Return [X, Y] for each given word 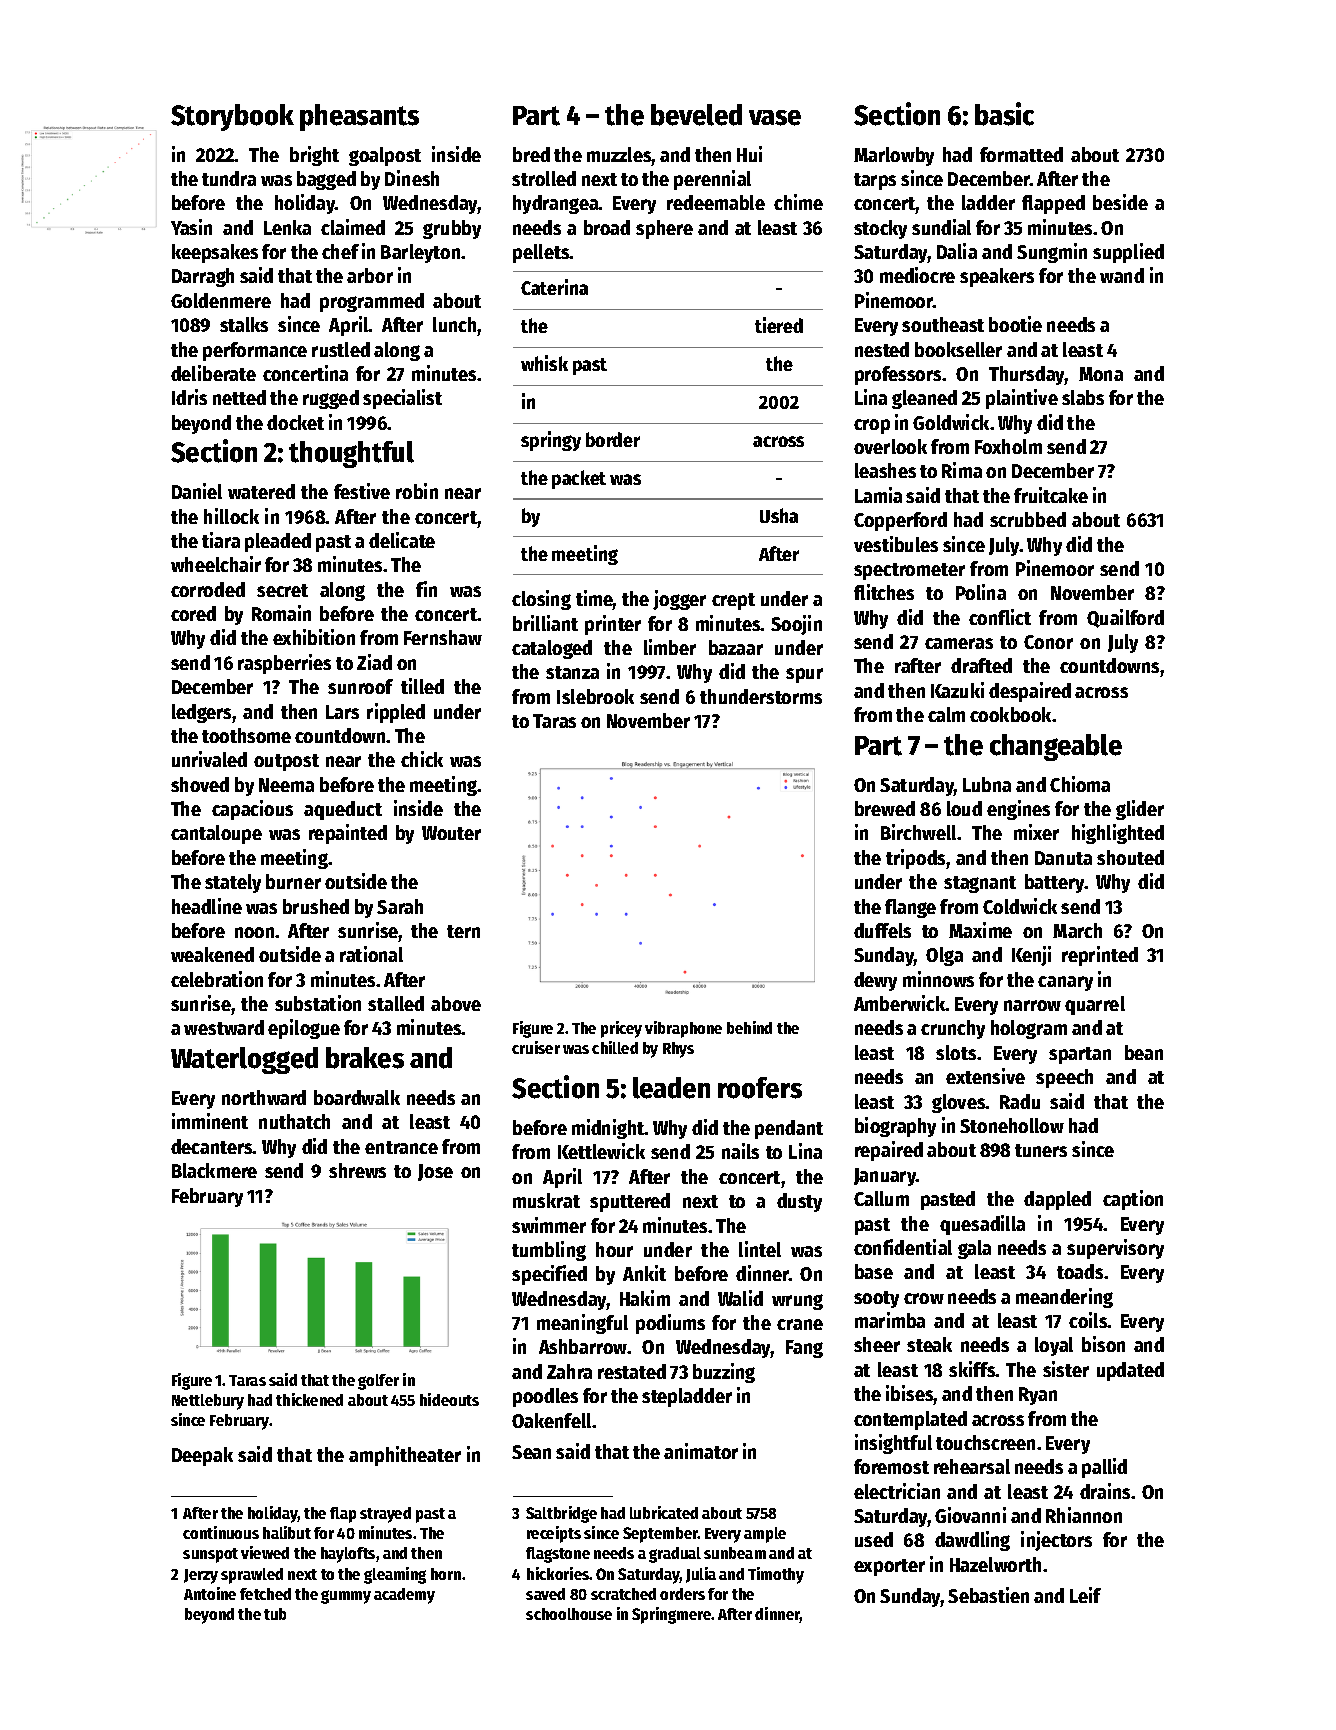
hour [614, 1249]
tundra [229, 178]
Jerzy [201, 1576]
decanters [212, 1146]
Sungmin [1052, 253]
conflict [1000, 617]
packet [579, 479]
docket [295, 422]
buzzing [724, 1373]
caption [1133, 1200]
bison [1103, 1344]
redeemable [716, 202]
